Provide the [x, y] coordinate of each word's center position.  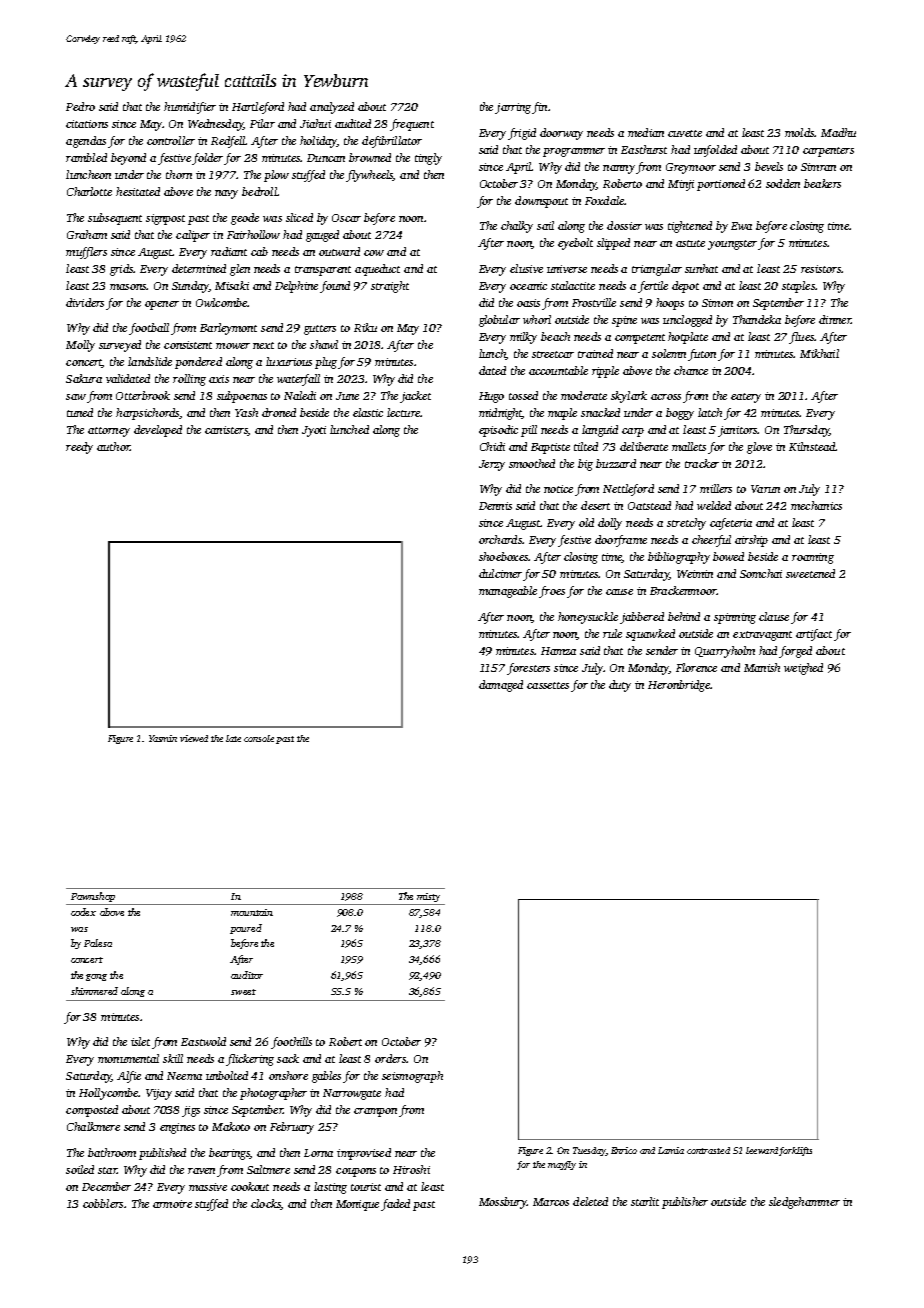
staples [798, 287]
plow [276, 176]
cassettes [548, 685]
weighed [803, 669]
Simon [717, 303]
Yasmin [163, 738]
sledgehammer [804, 1203]
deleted [590, 1201]
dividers [85, 302]
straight [390, 287]
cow [374, 253]
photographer [273, 1094]
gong [96, 977]
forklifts [795, 1151]
